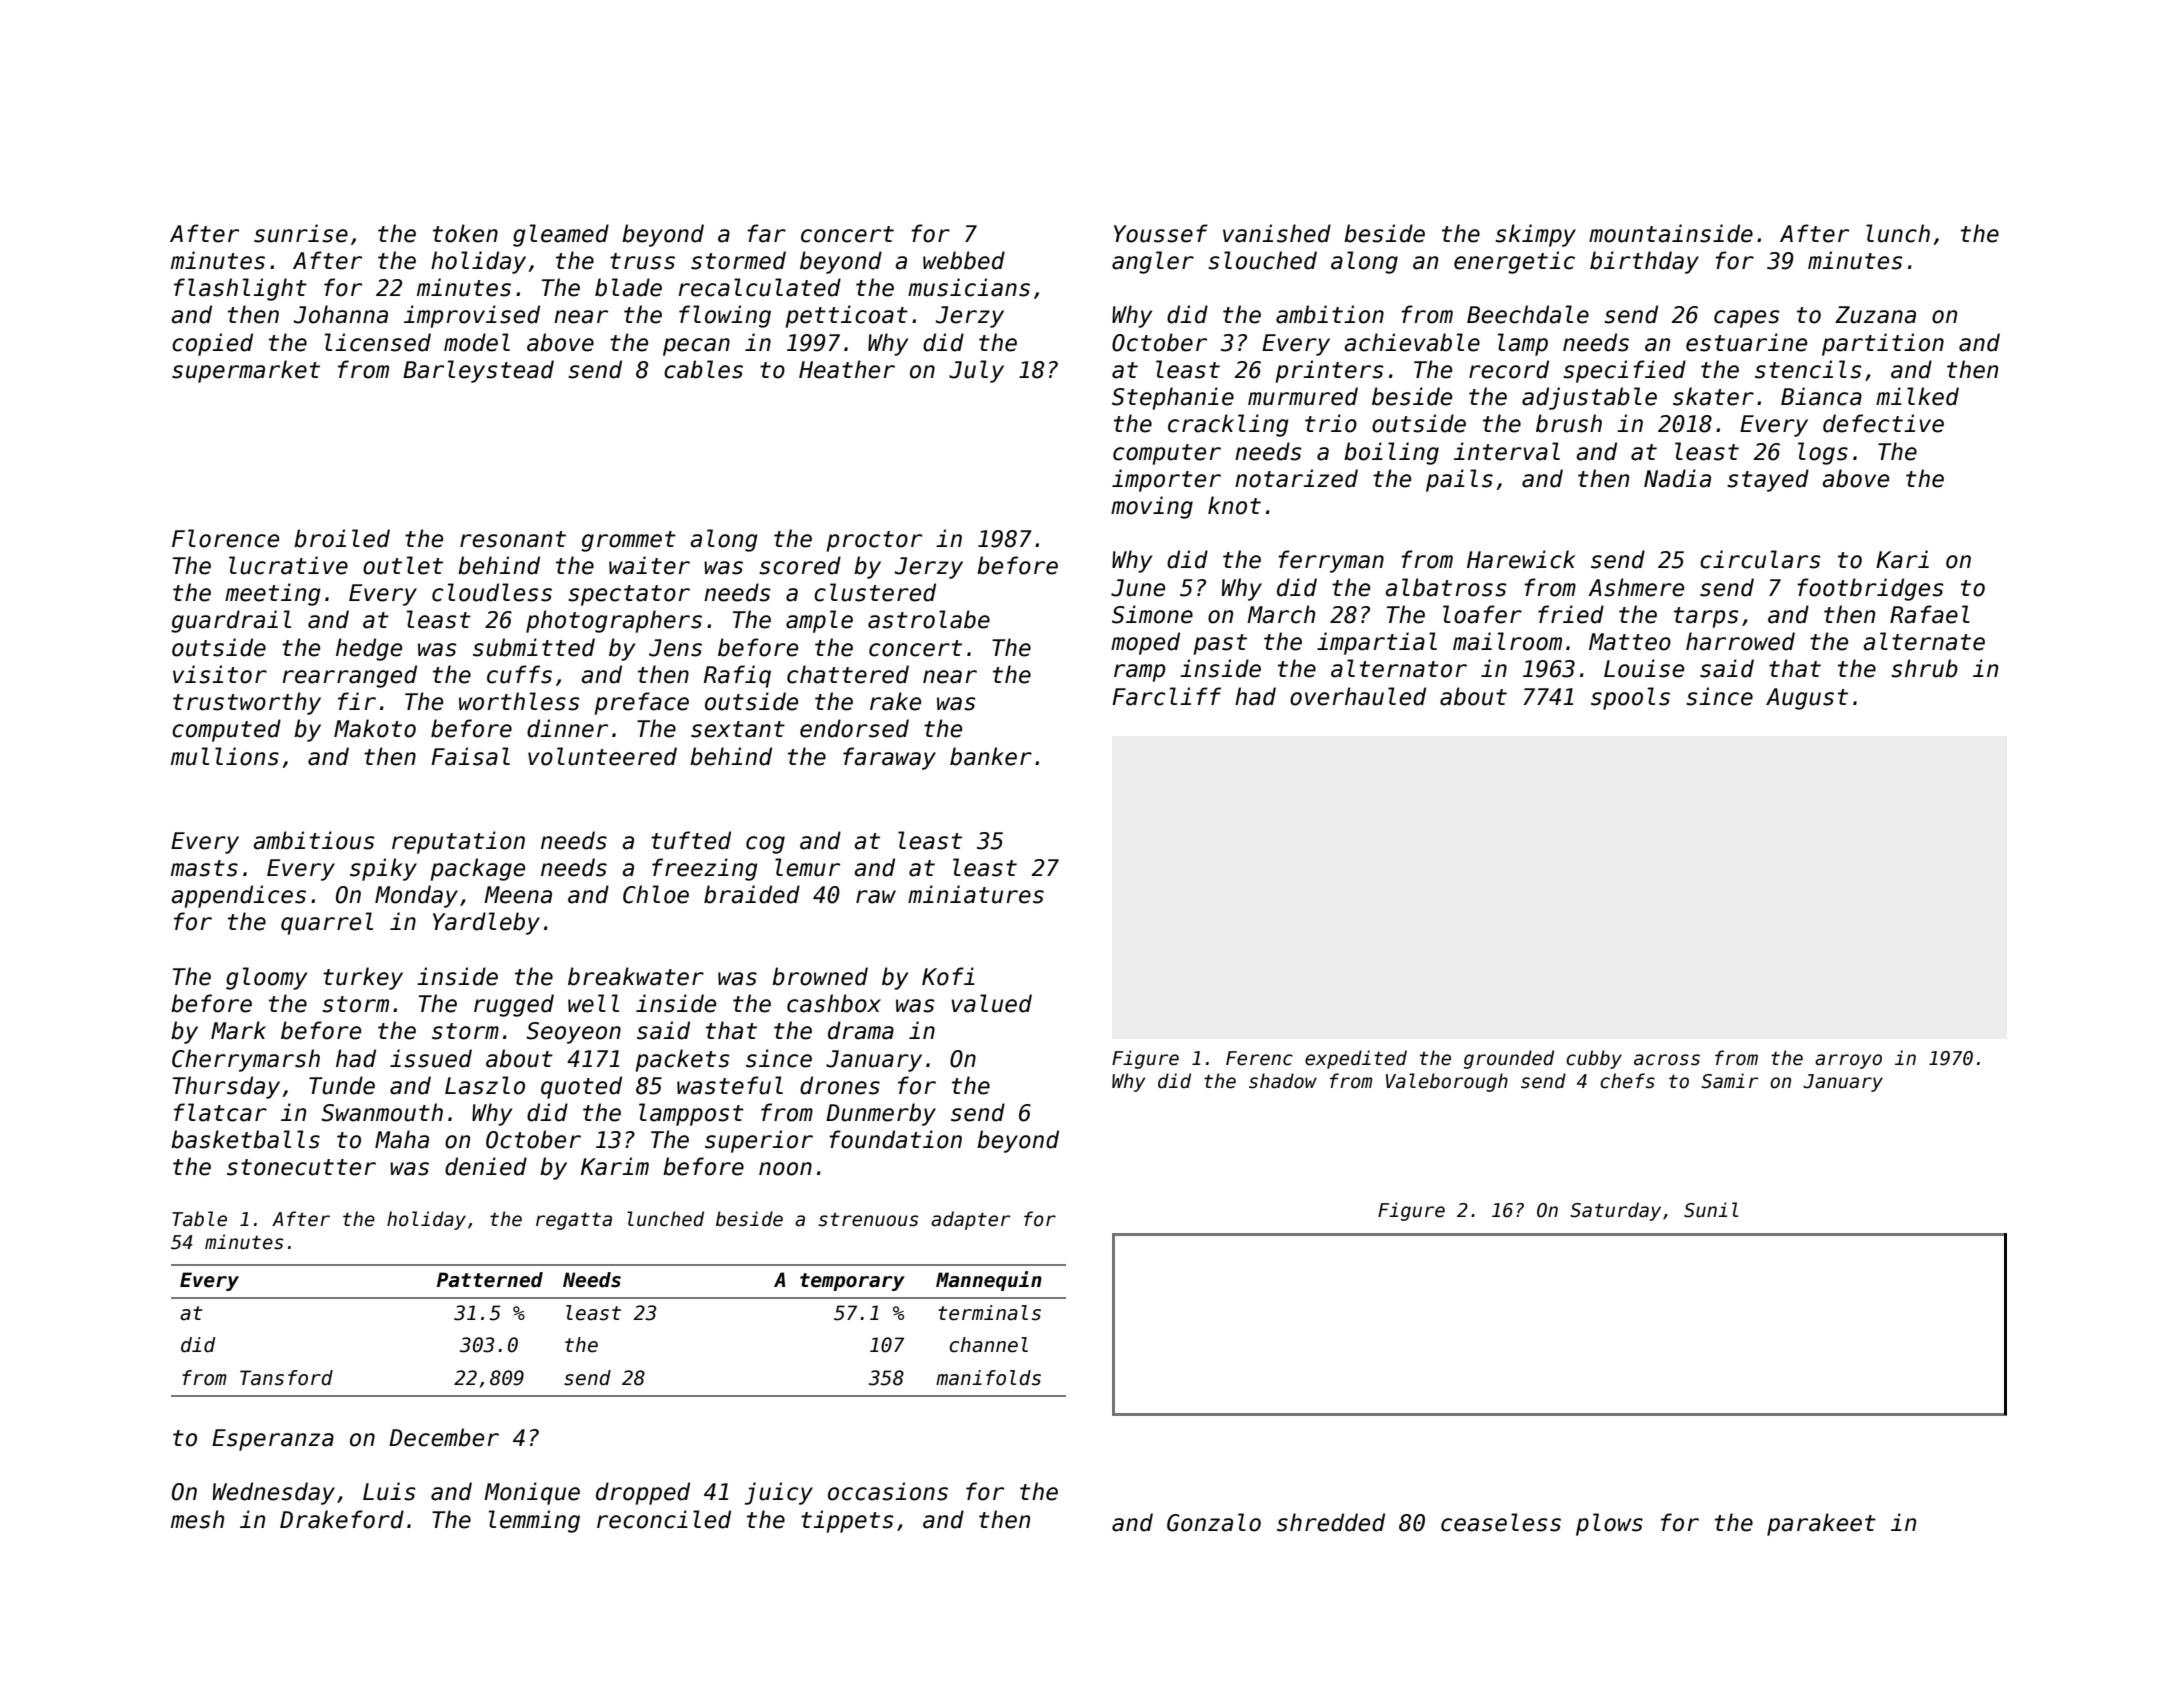 The width and height of the document is (2178, 1683). Describe the element at coordinates (976, 371) in the document. I see `July` at that location.
